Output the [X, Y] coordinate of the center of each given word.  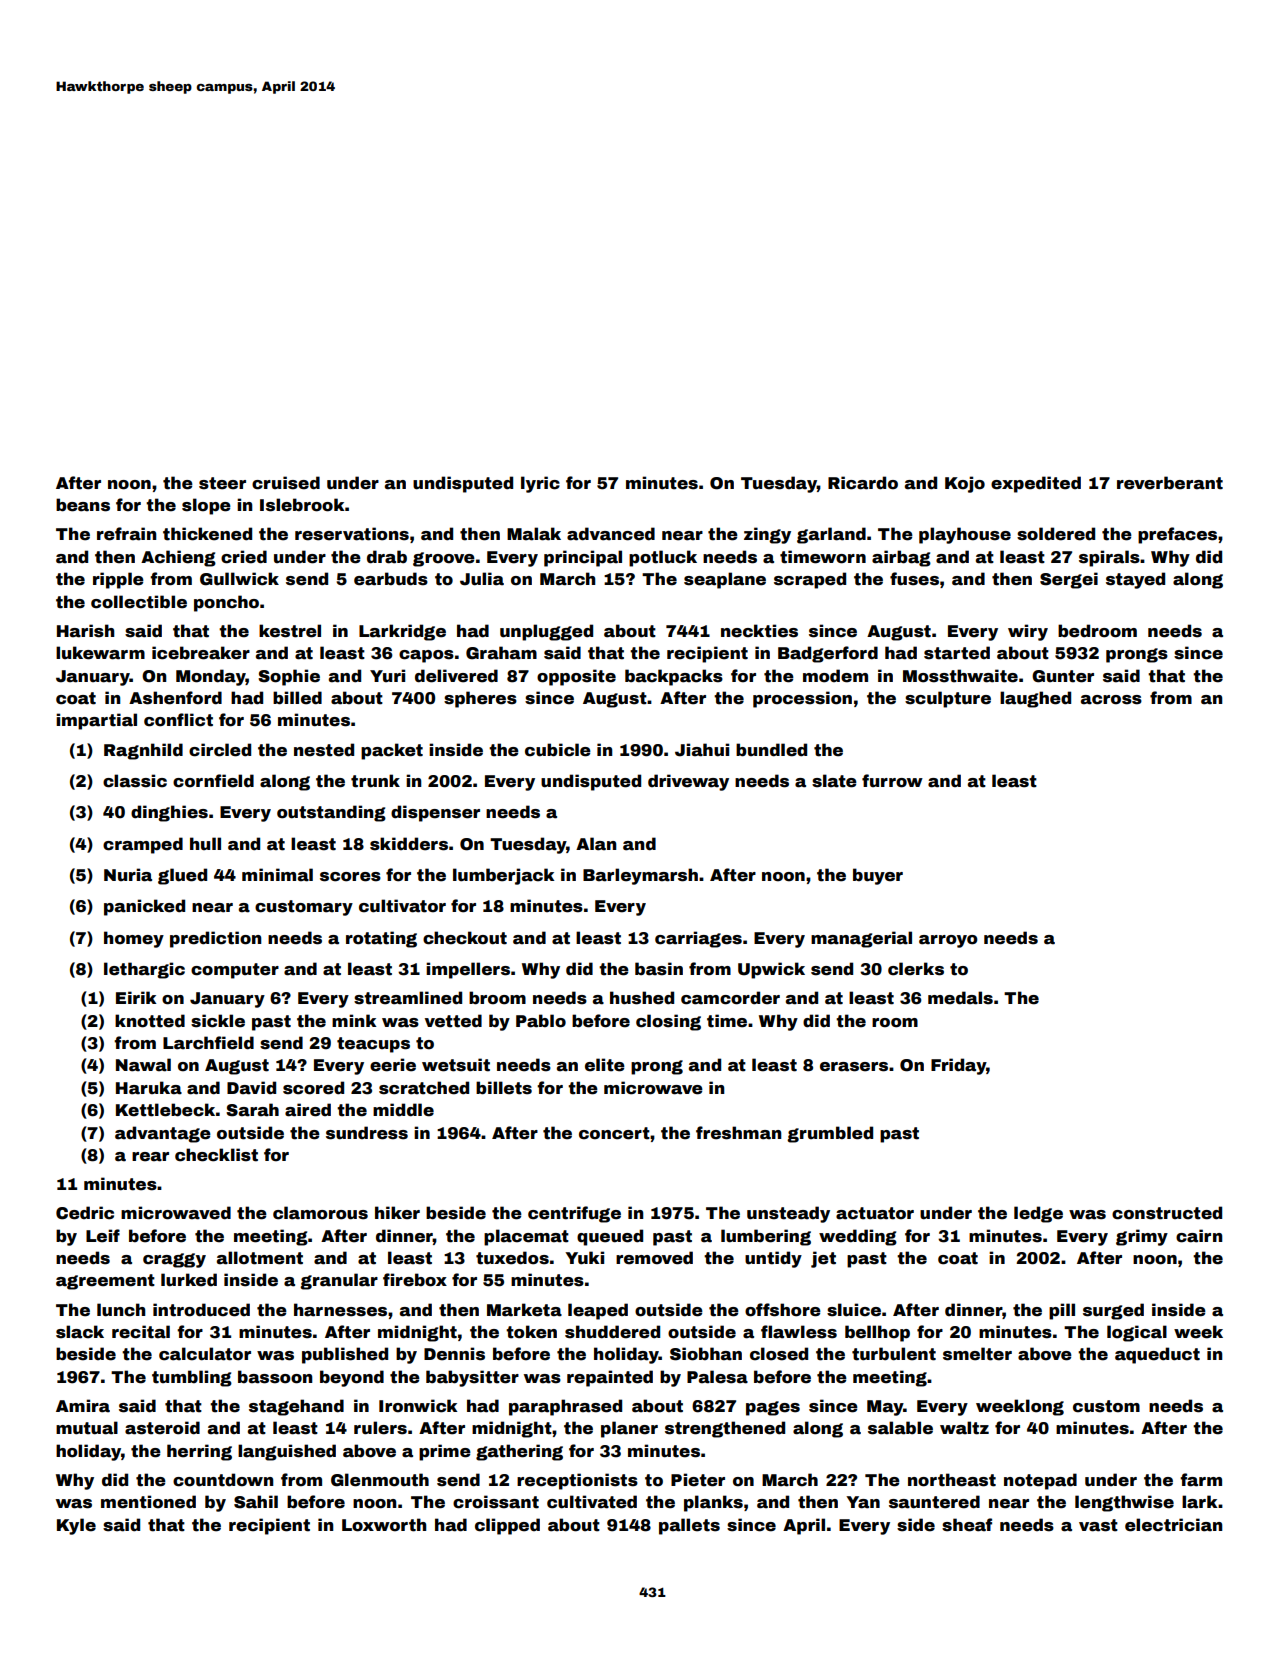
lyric [540, 484]
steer [222, 483]
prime [445, 1452]
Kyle [76, 1526]
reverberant [1170, 483]
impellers [468, 970]
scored [313, 1088]
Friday [958, 1066]
